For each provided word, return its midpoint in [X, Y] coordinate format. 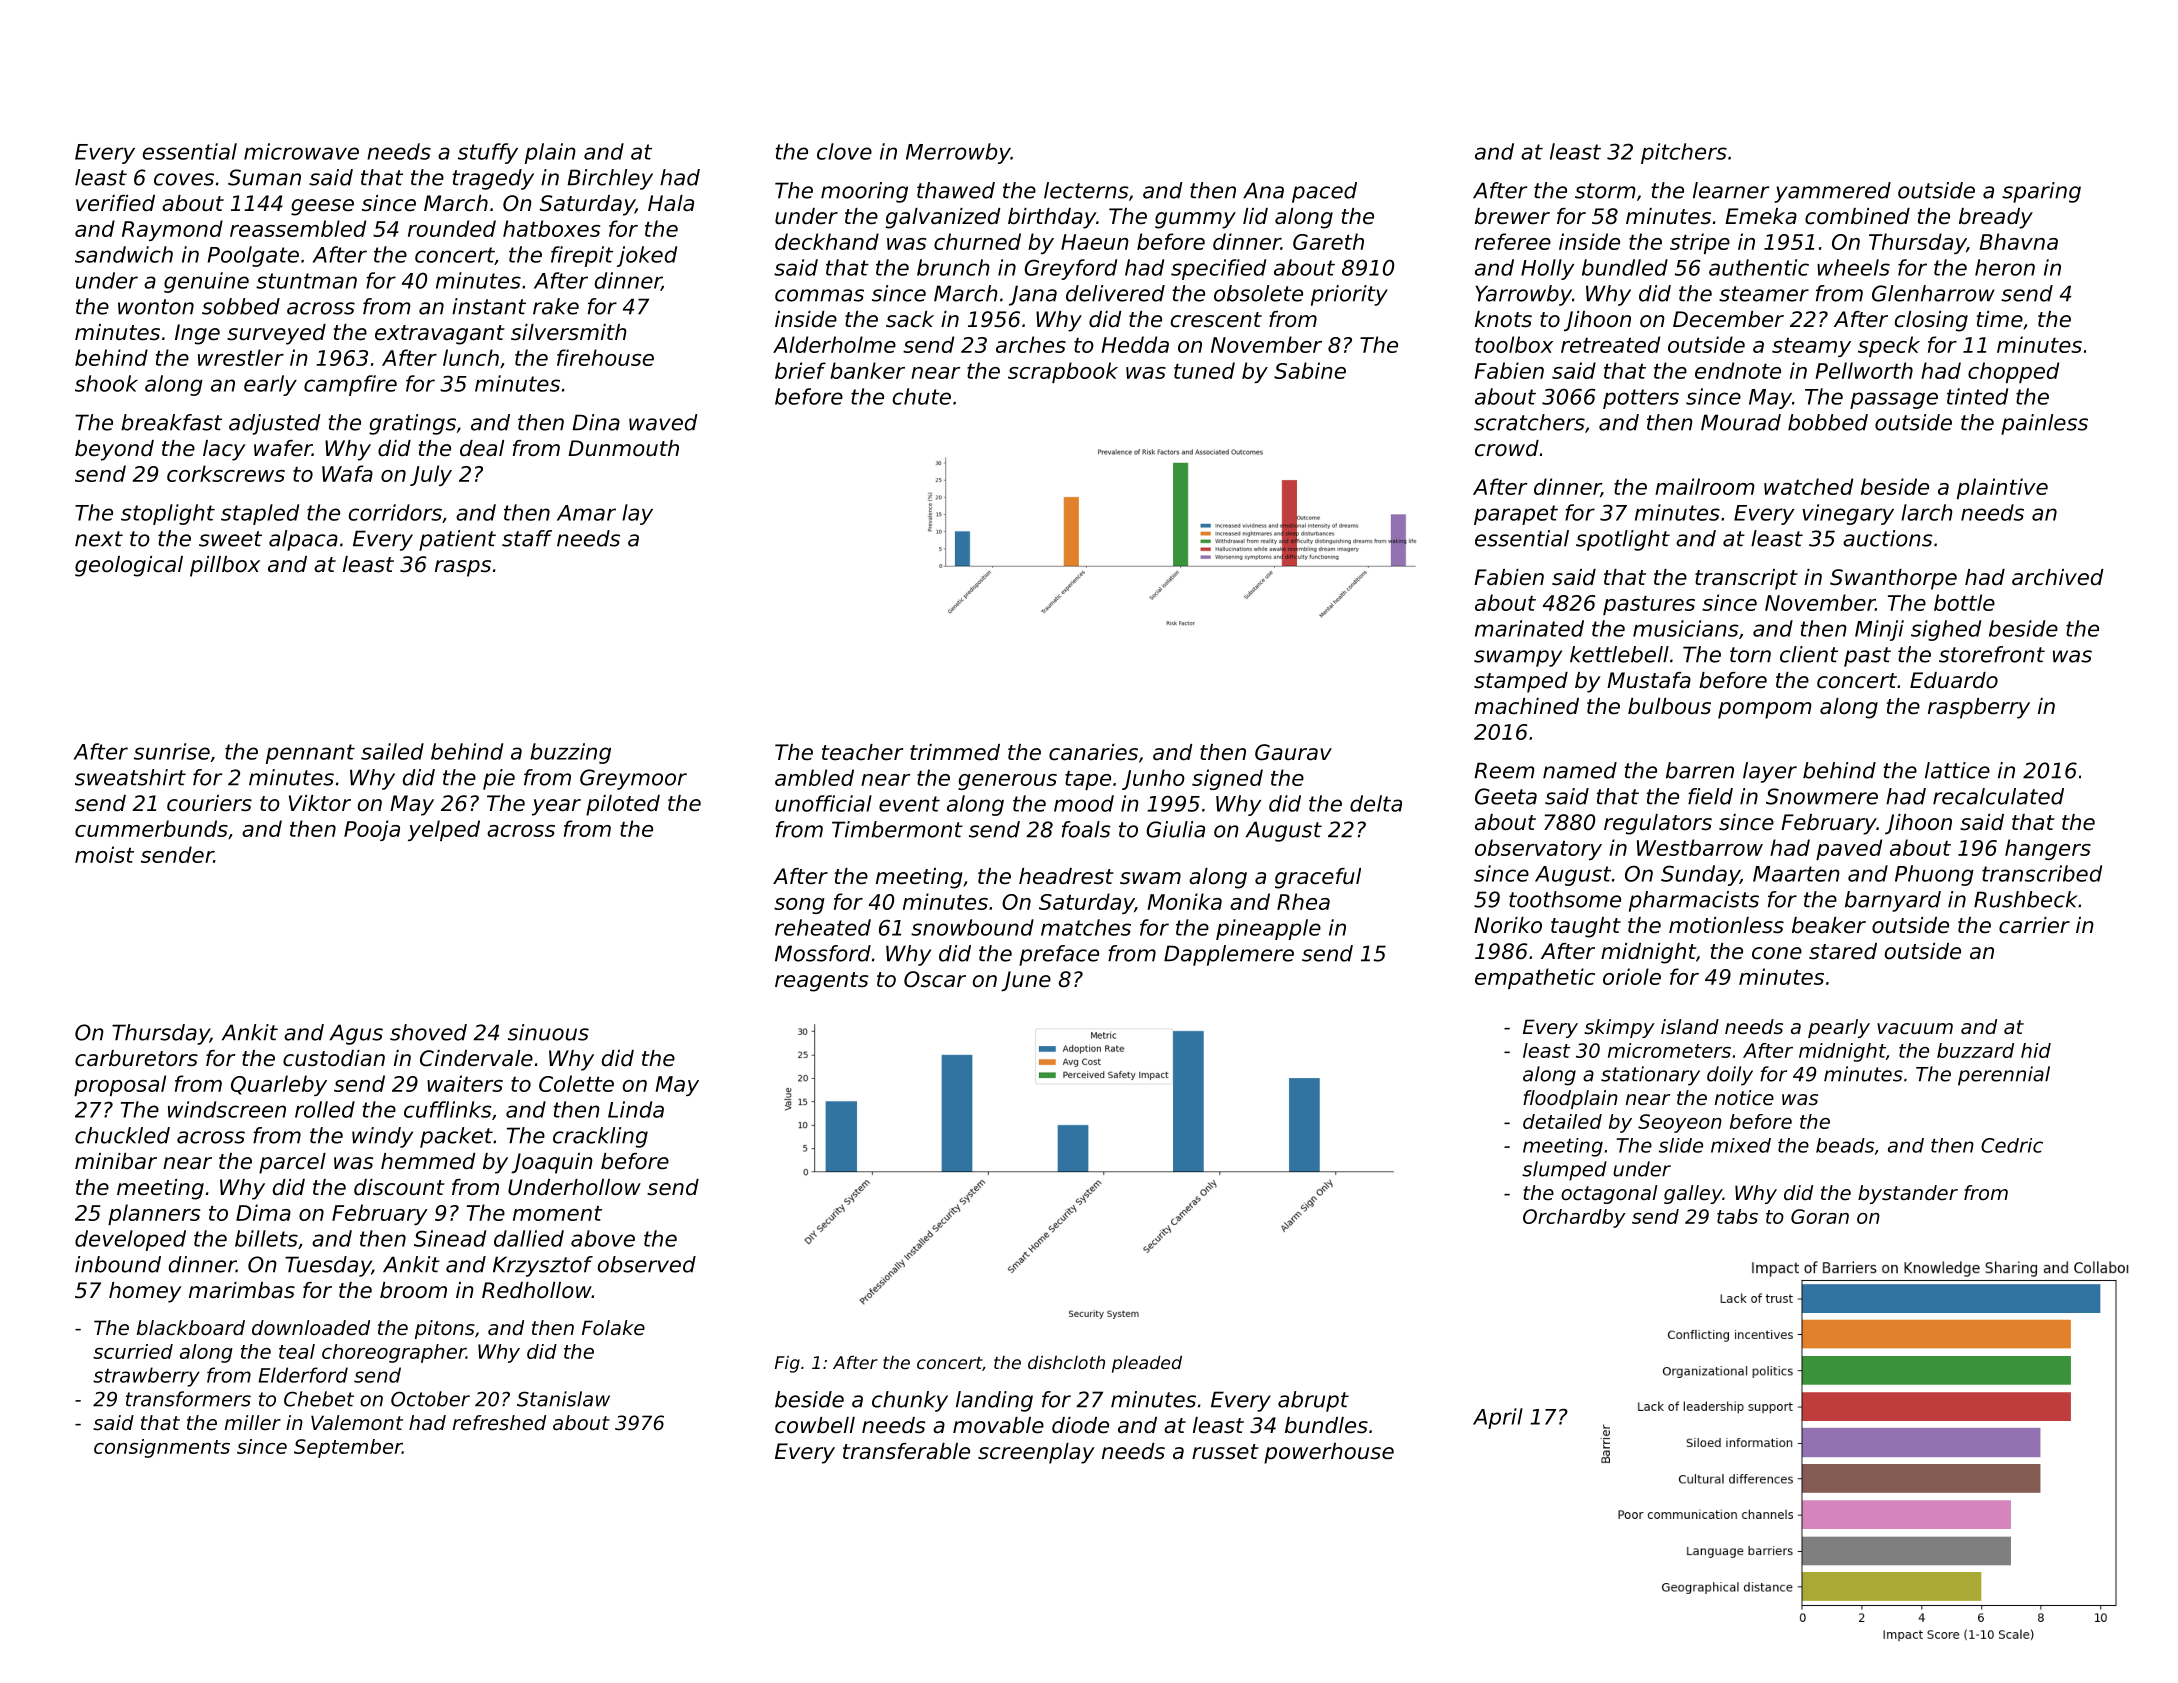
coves [184, 179]
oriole [1632, 976]
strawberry [146, 1377]
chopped [2013, 372]
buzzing [570, 753]
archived [2057, 577]
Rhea [1303, 901]
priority [1349, 295]
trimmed [955, 752]
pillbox [225, 566]
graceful [1318, 878]
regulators [1658, 824]
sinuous [548, 1032]
